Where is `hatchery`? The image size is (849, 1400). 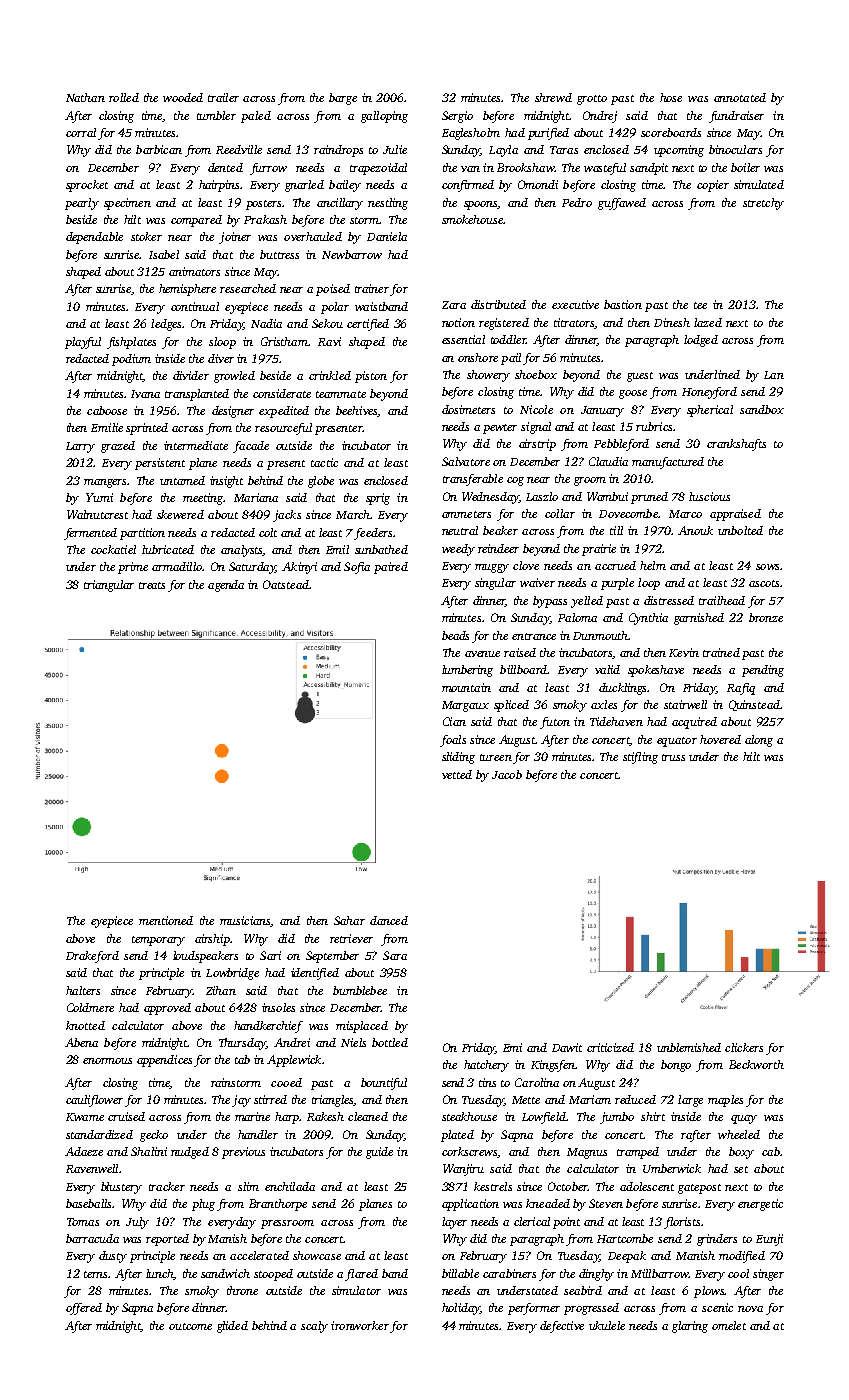 hatchery is located at coordinates (486, 1066).
